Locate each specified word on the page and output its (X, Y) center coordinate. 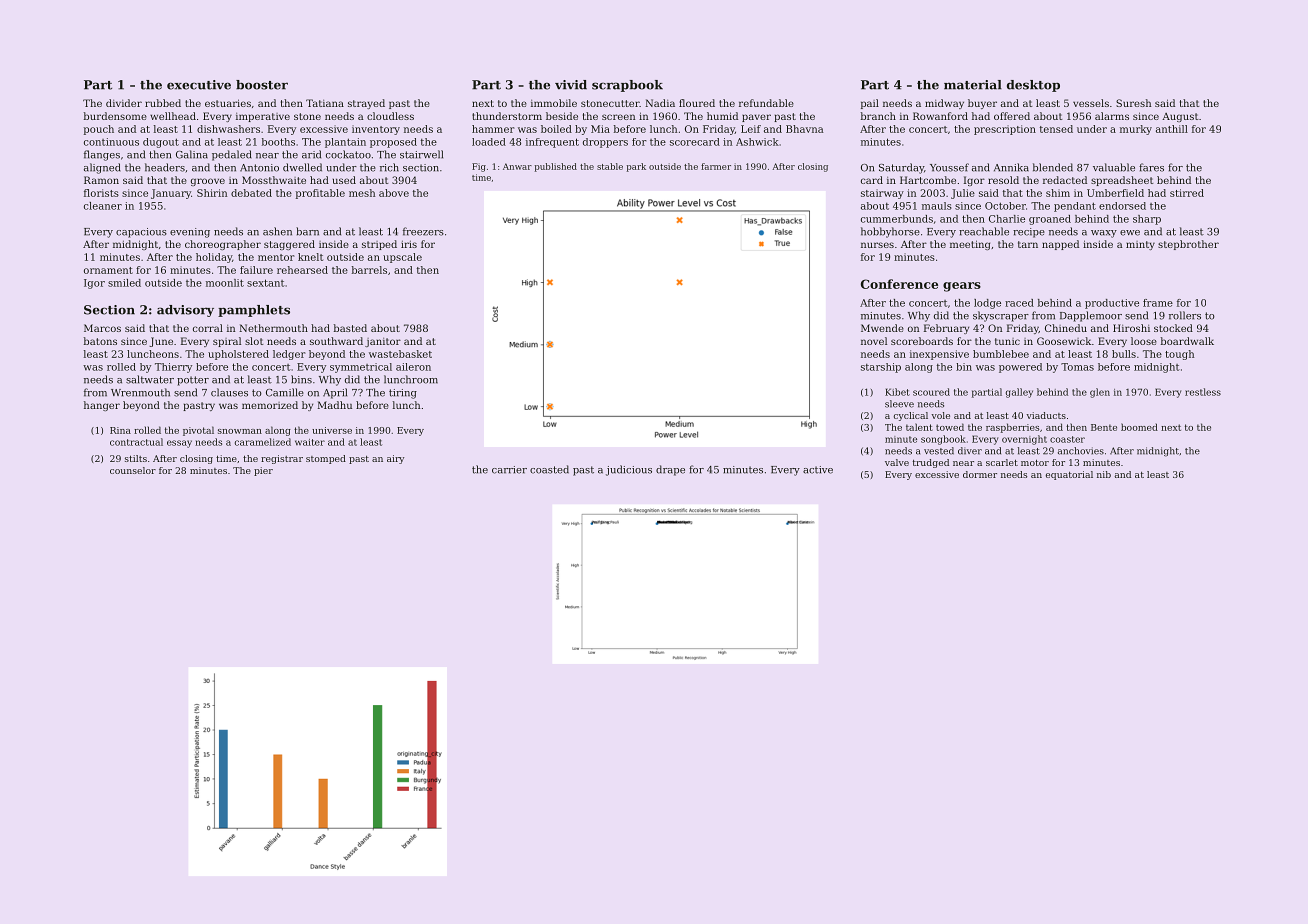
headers (165, 167)
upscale (402, 258)
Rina (120, 430)
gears (962, 287)
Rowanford (940, 116)
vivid (571, 85)
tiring (403, 394)
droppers (605, 143)
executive (199, 85)
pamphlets (254, 311)
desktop (1033, 86)
